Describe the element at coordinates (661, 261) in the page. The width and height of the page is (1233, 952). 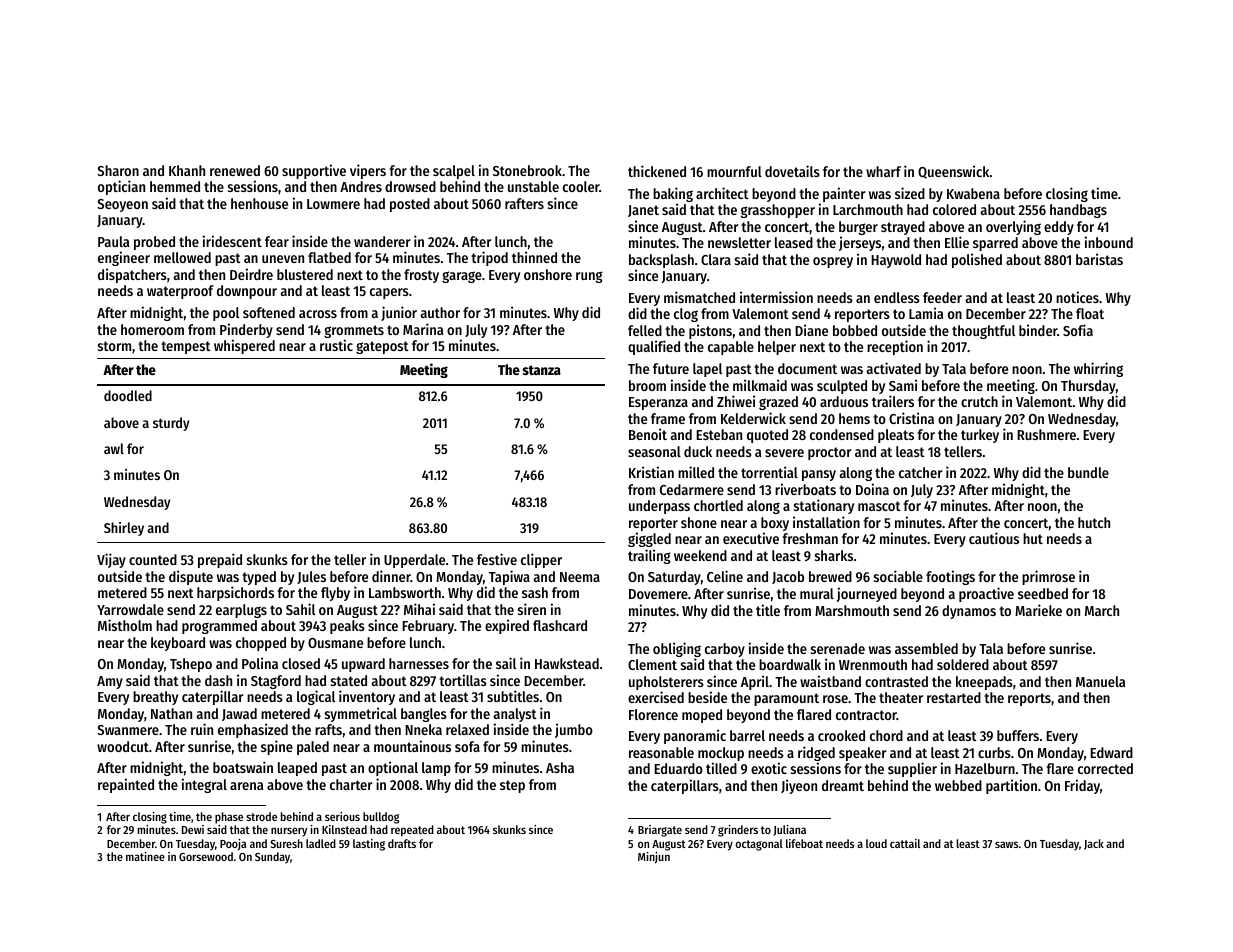
I see `backsplash` at that location.
